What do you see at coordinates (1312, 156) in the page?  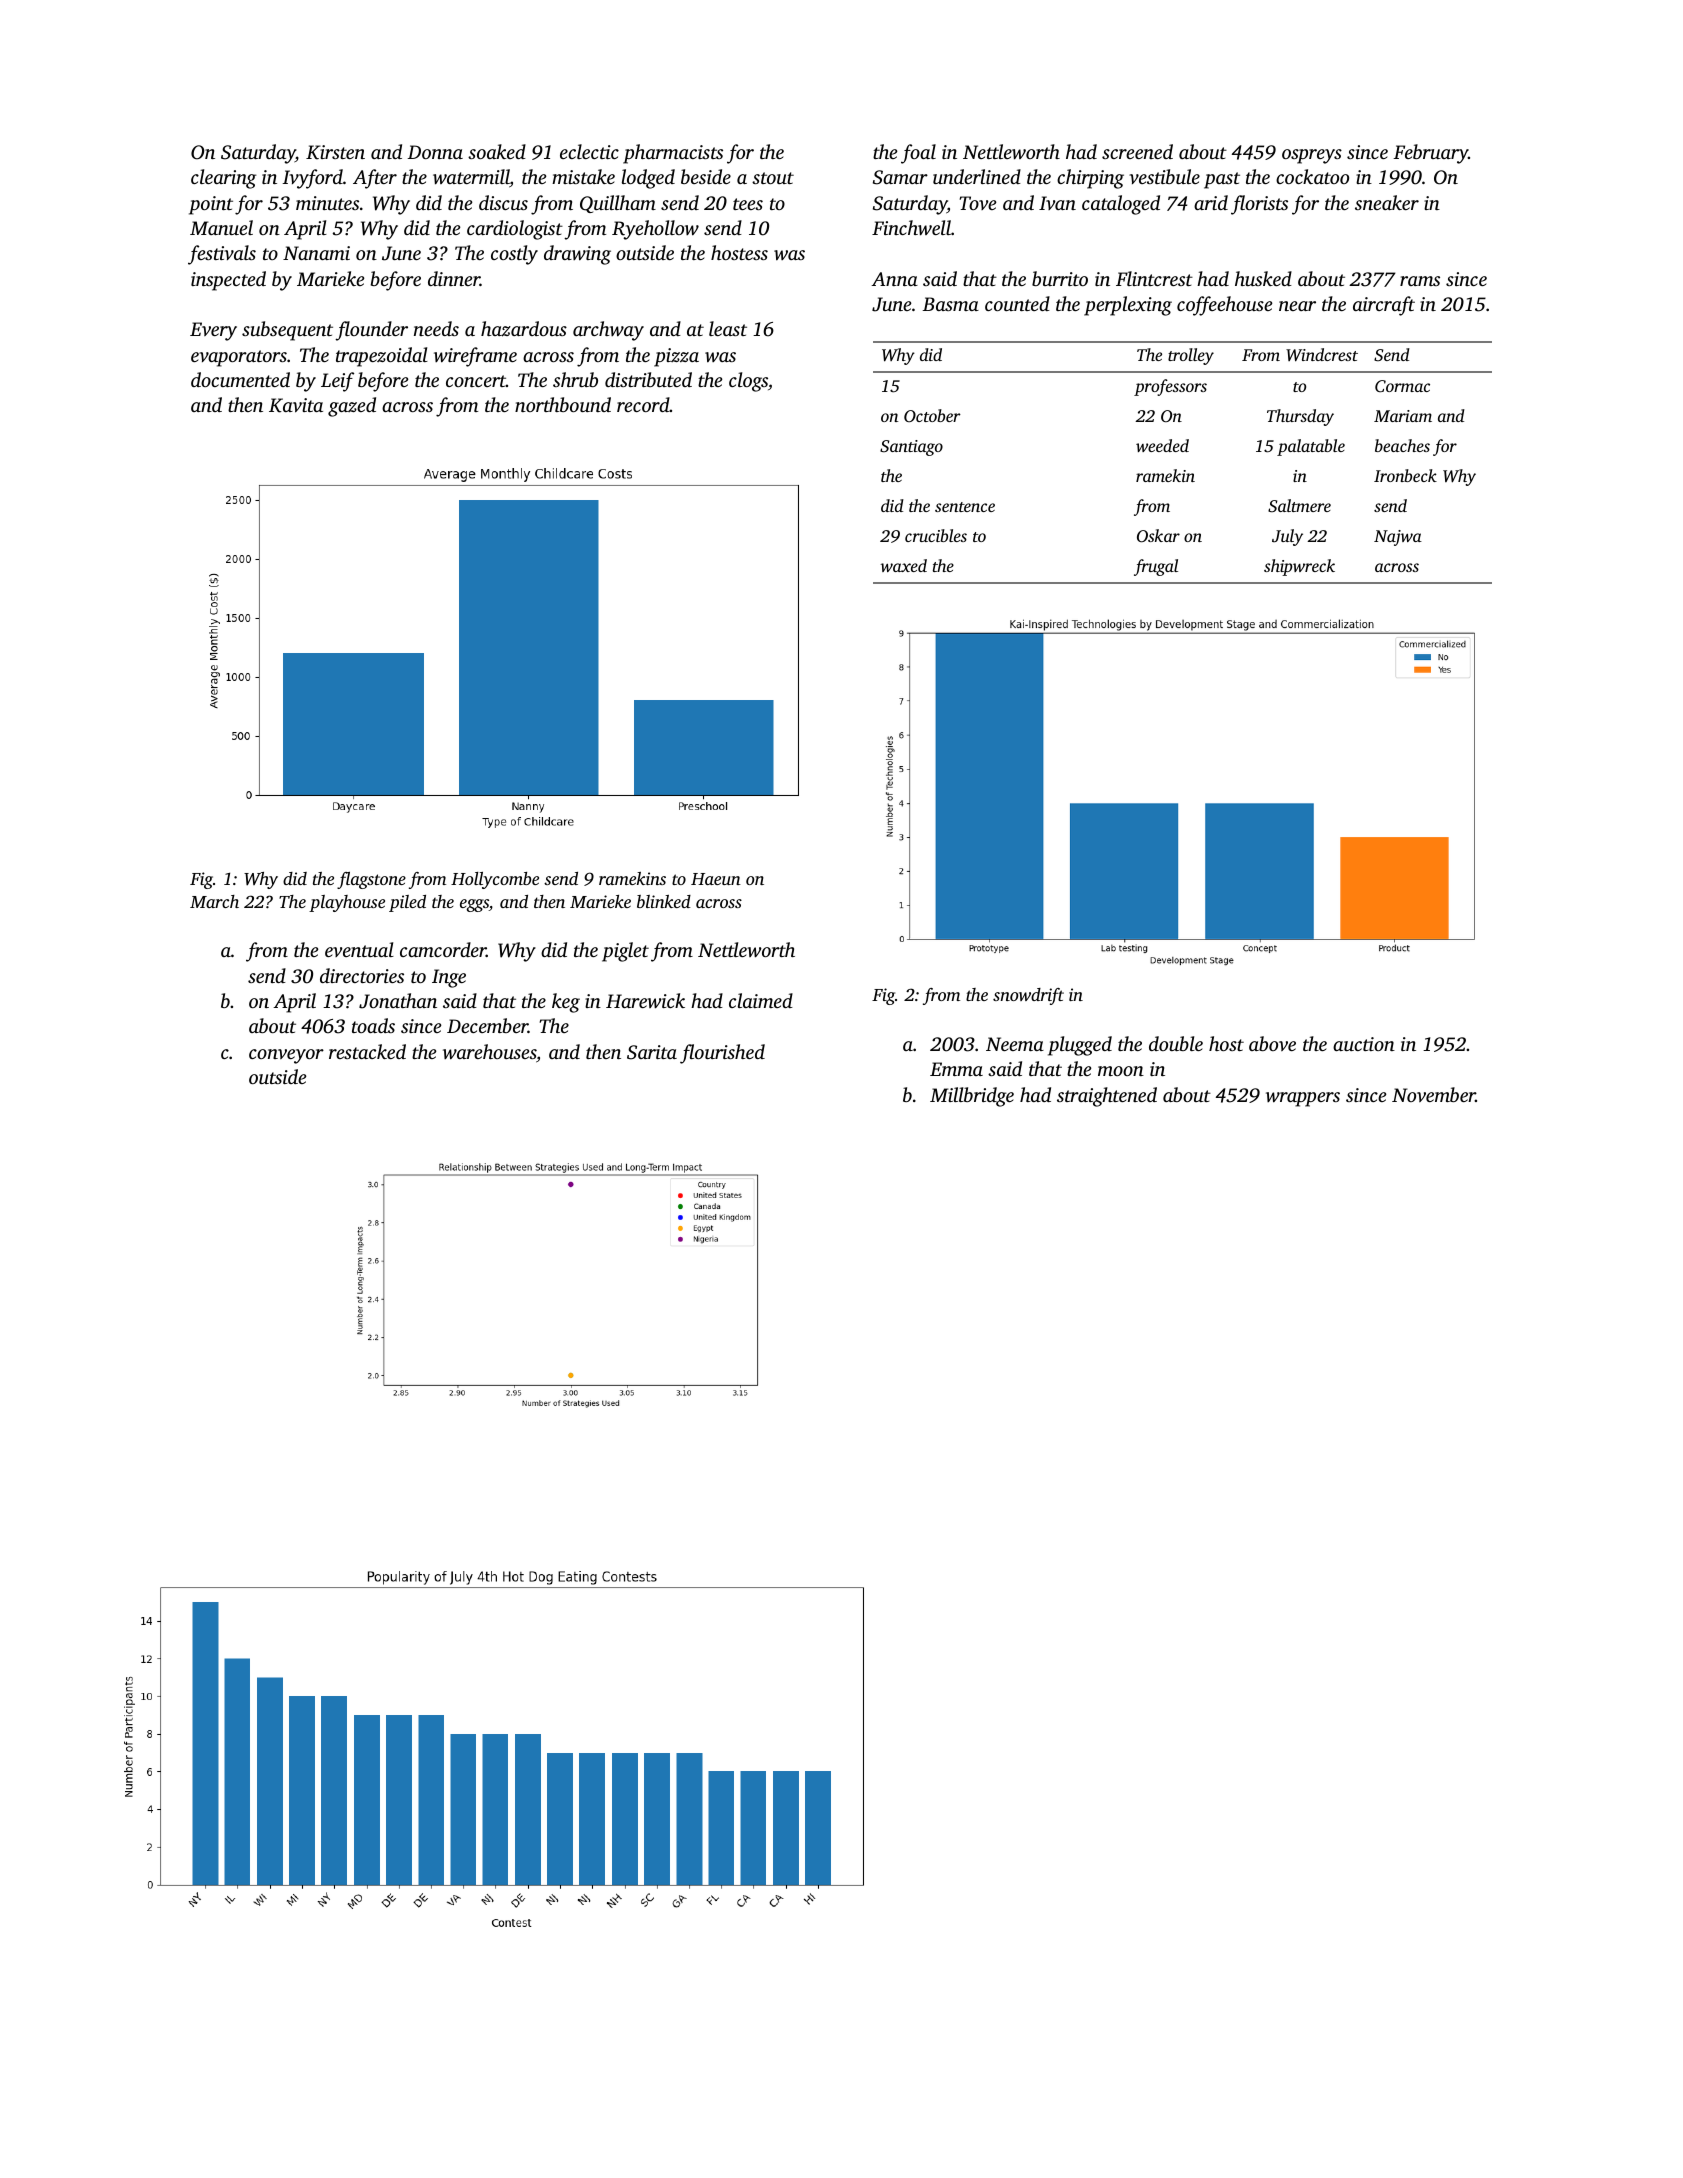 I see `ospreys` at bounding box center [1312, 156].
